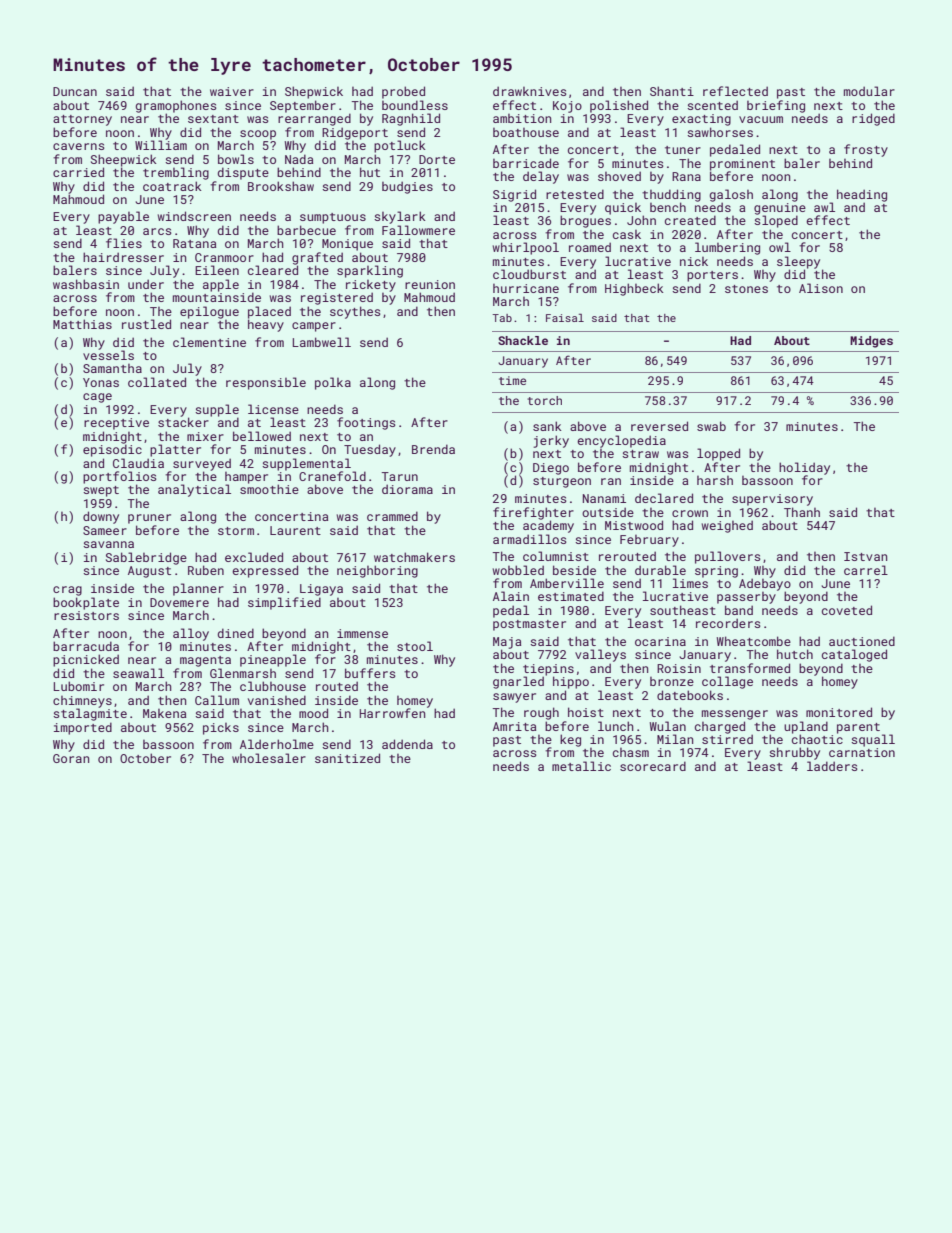  I want to click on Brenda, so click(433, 449).
